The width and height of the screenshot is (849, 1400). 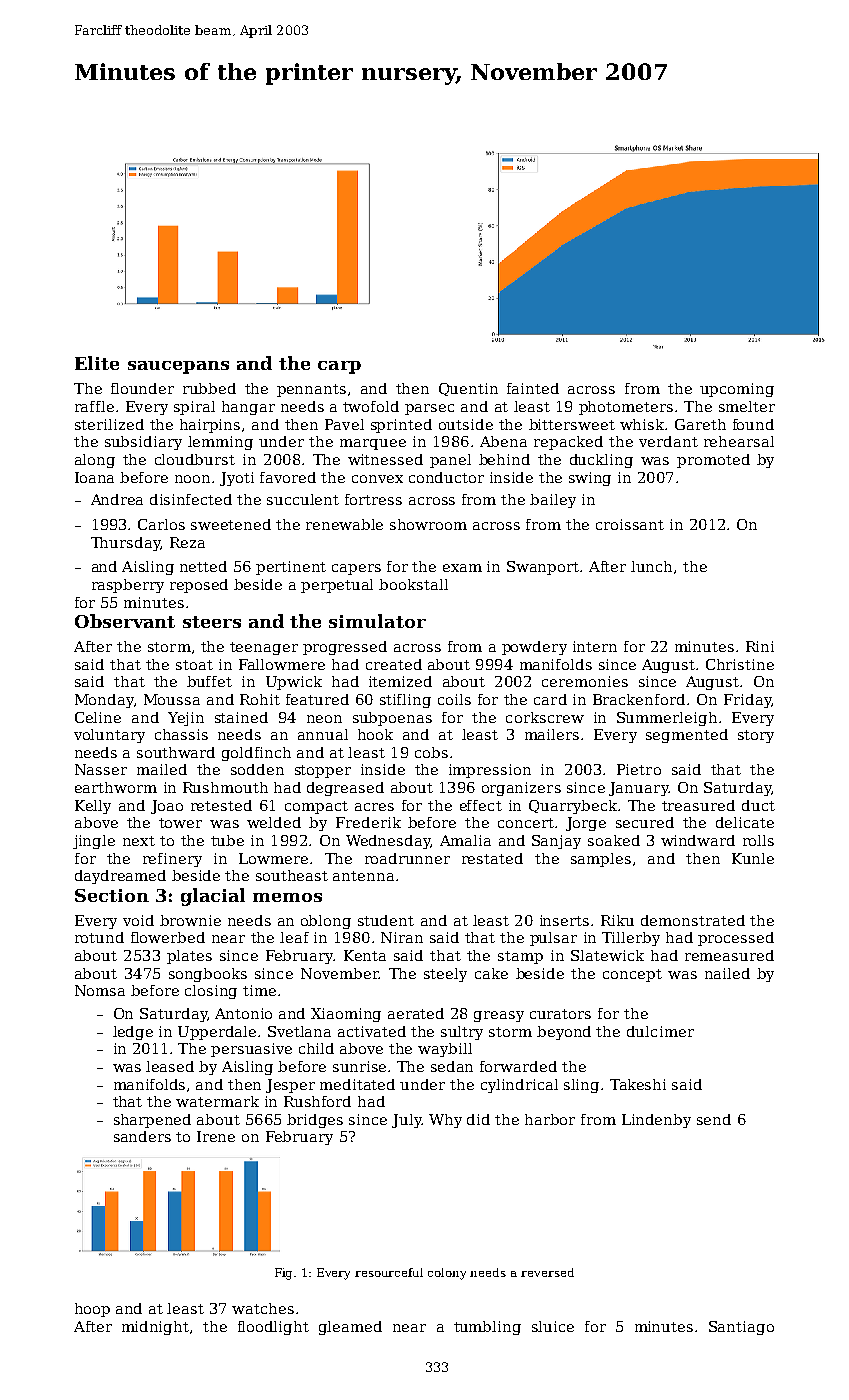 I want to click on sunrise, so click(x=359, y=1066).
